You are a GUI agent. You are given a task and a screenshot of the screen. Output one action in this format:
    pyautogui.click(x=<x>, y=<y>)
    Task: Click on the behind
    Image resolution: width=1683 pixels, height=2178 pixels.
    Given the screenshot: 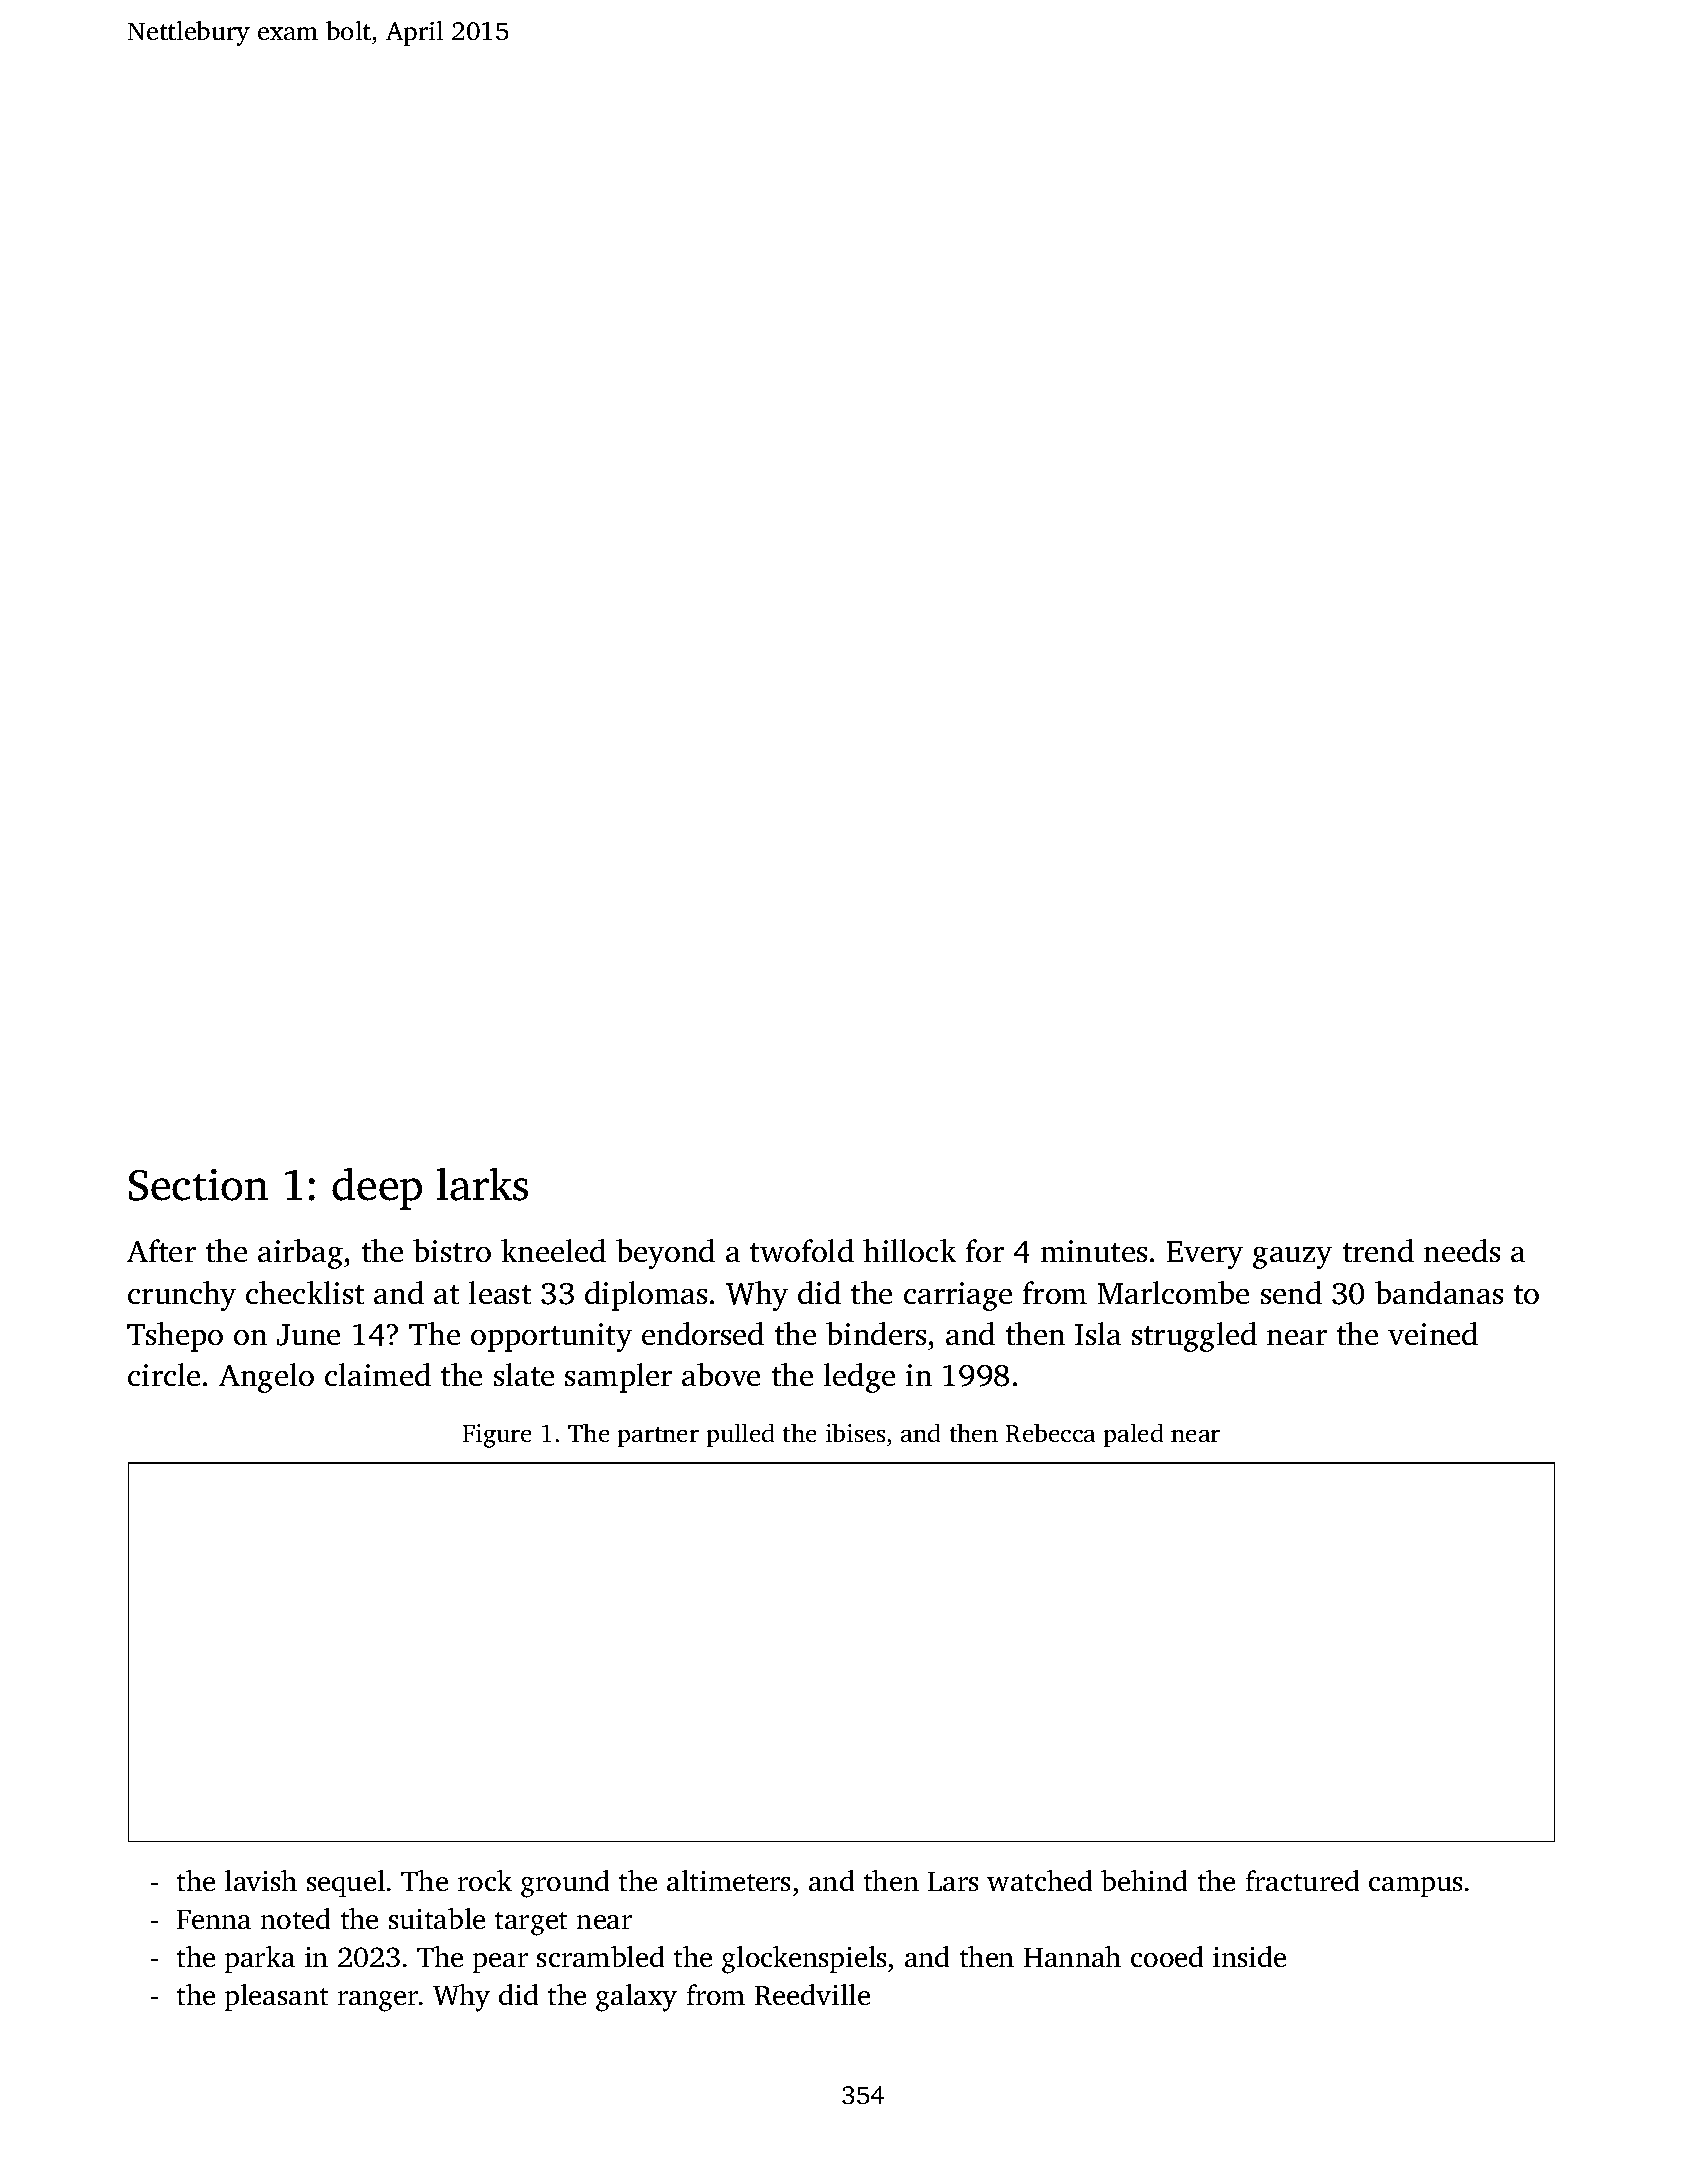 What is the action you would take?
    pyautogui.click(x=1144, y=1880)
